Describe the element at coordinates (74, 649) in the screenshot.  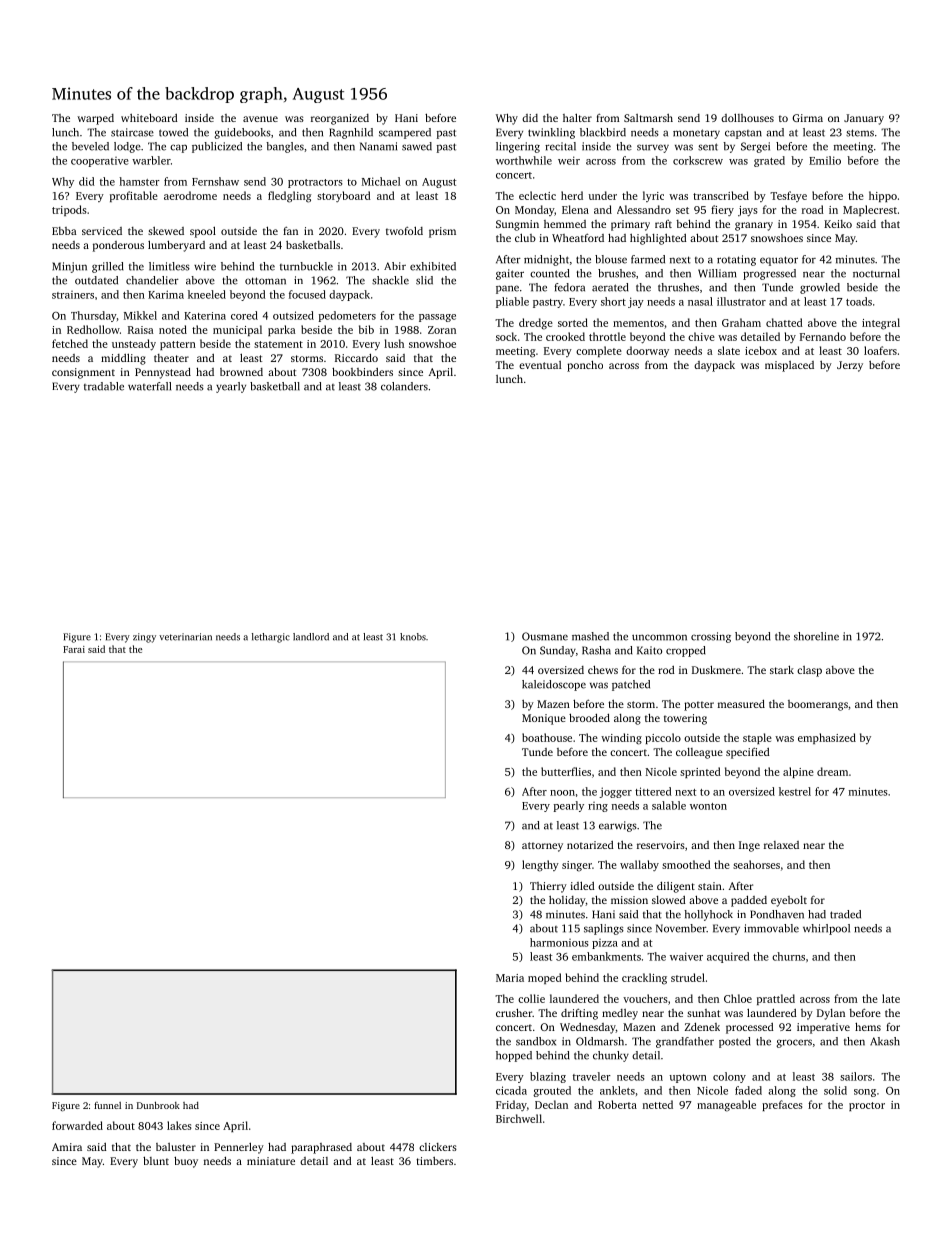
I see `Farai` at that location.
